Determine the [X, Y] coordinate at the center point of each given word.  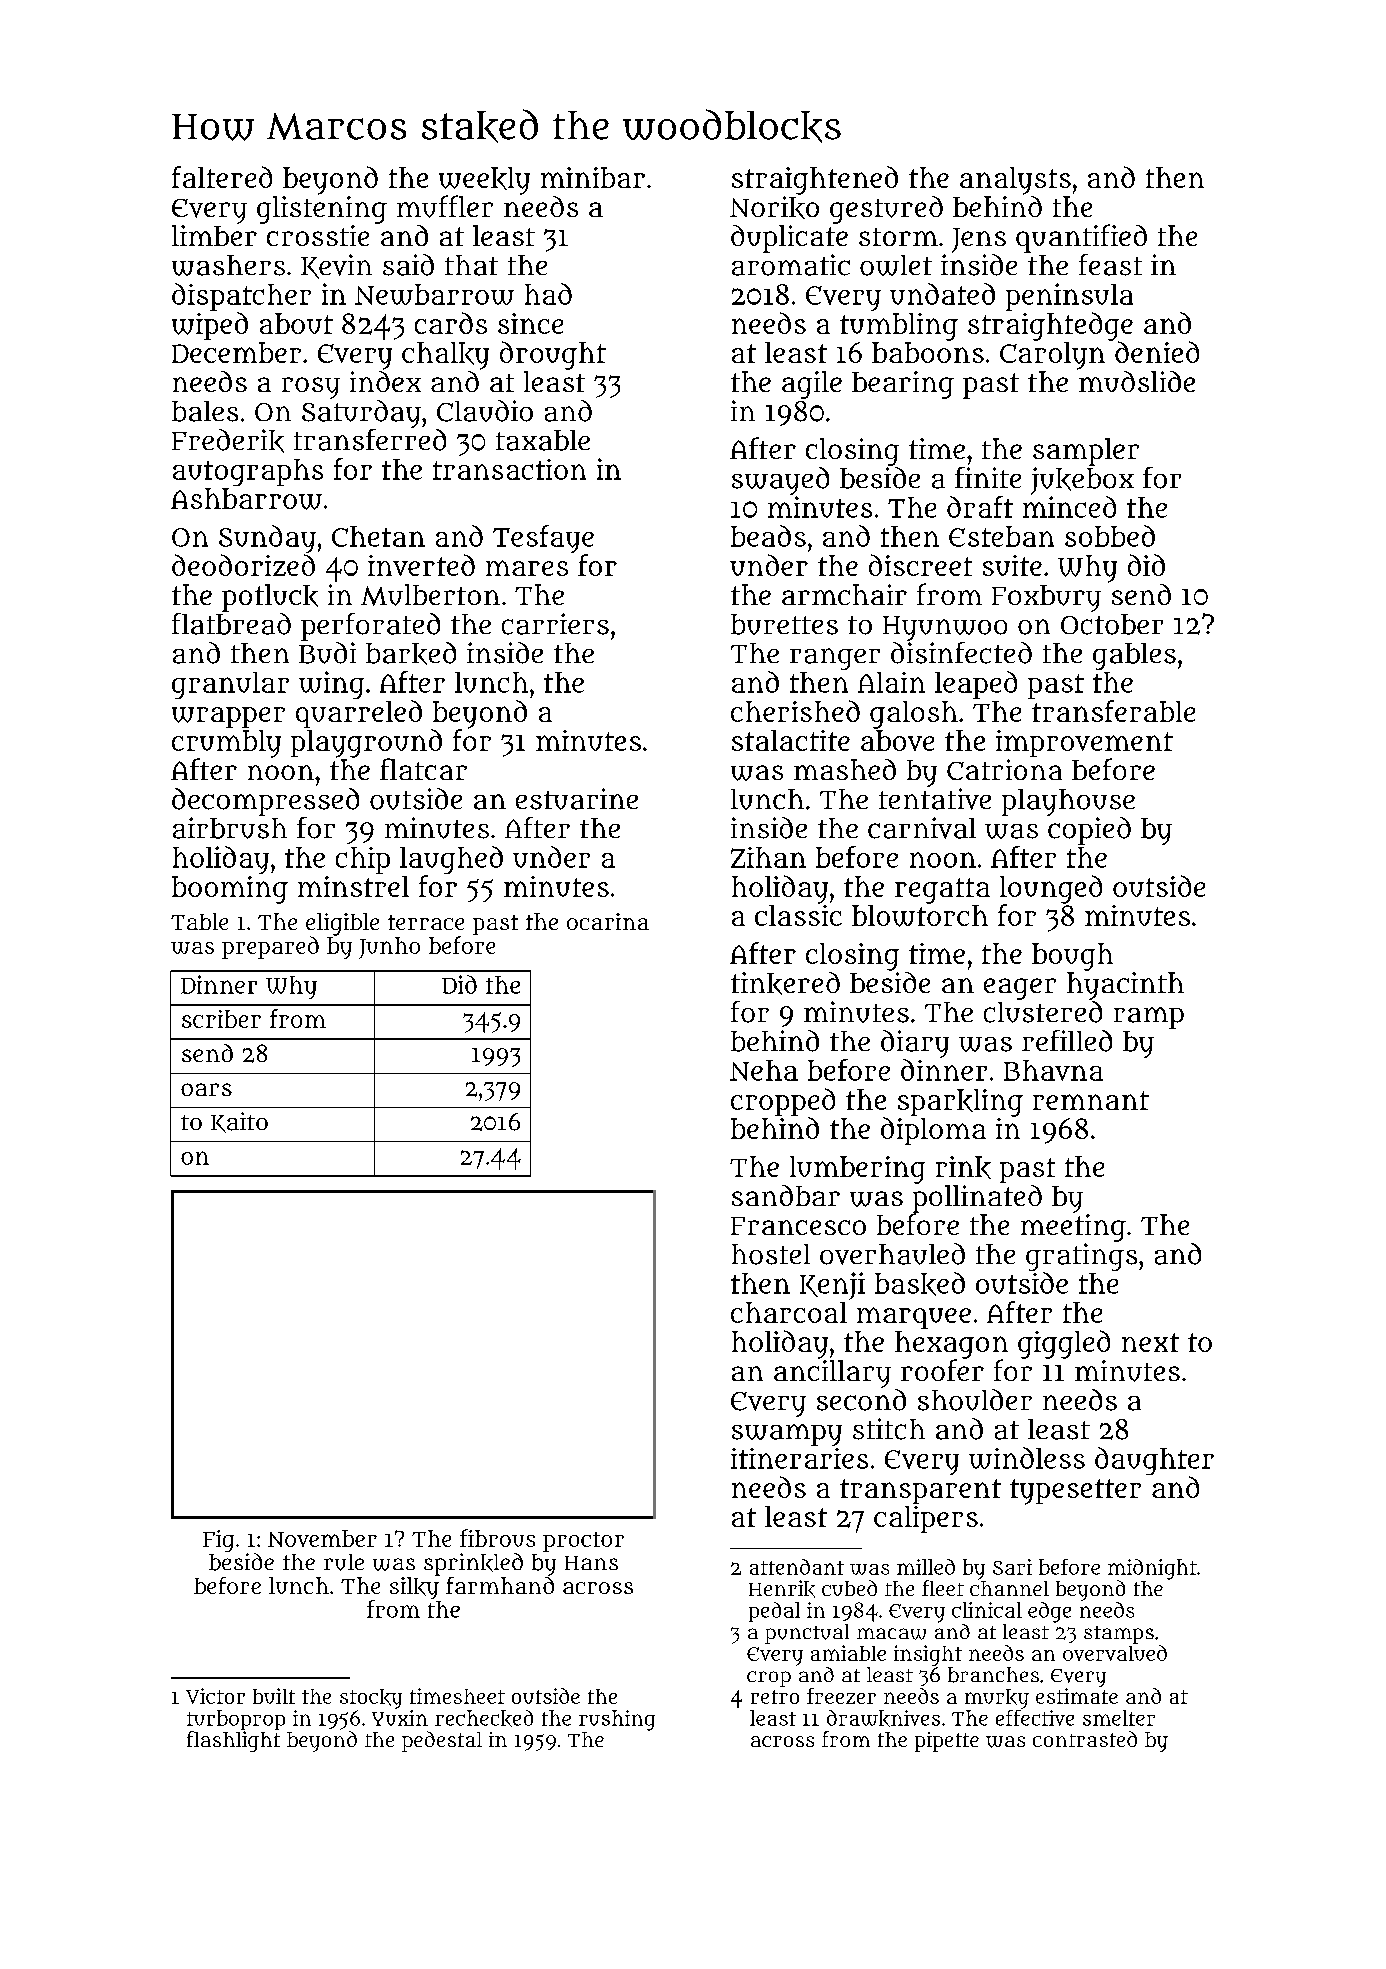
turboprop [236, 1720]
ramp [1149, 1018]
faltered [222, 177]
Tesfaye [543, 539]
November [322, 1538]
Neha [764, 1070]
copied [1089, 831]
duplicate [789, 239]
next [1150, 1342]
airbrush [230, 828]
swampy [787, 1435]
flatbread [231, 624]
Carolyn [1052, 356]
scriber [221, 1019]
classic [798, 915]
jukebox [1082, 481]
